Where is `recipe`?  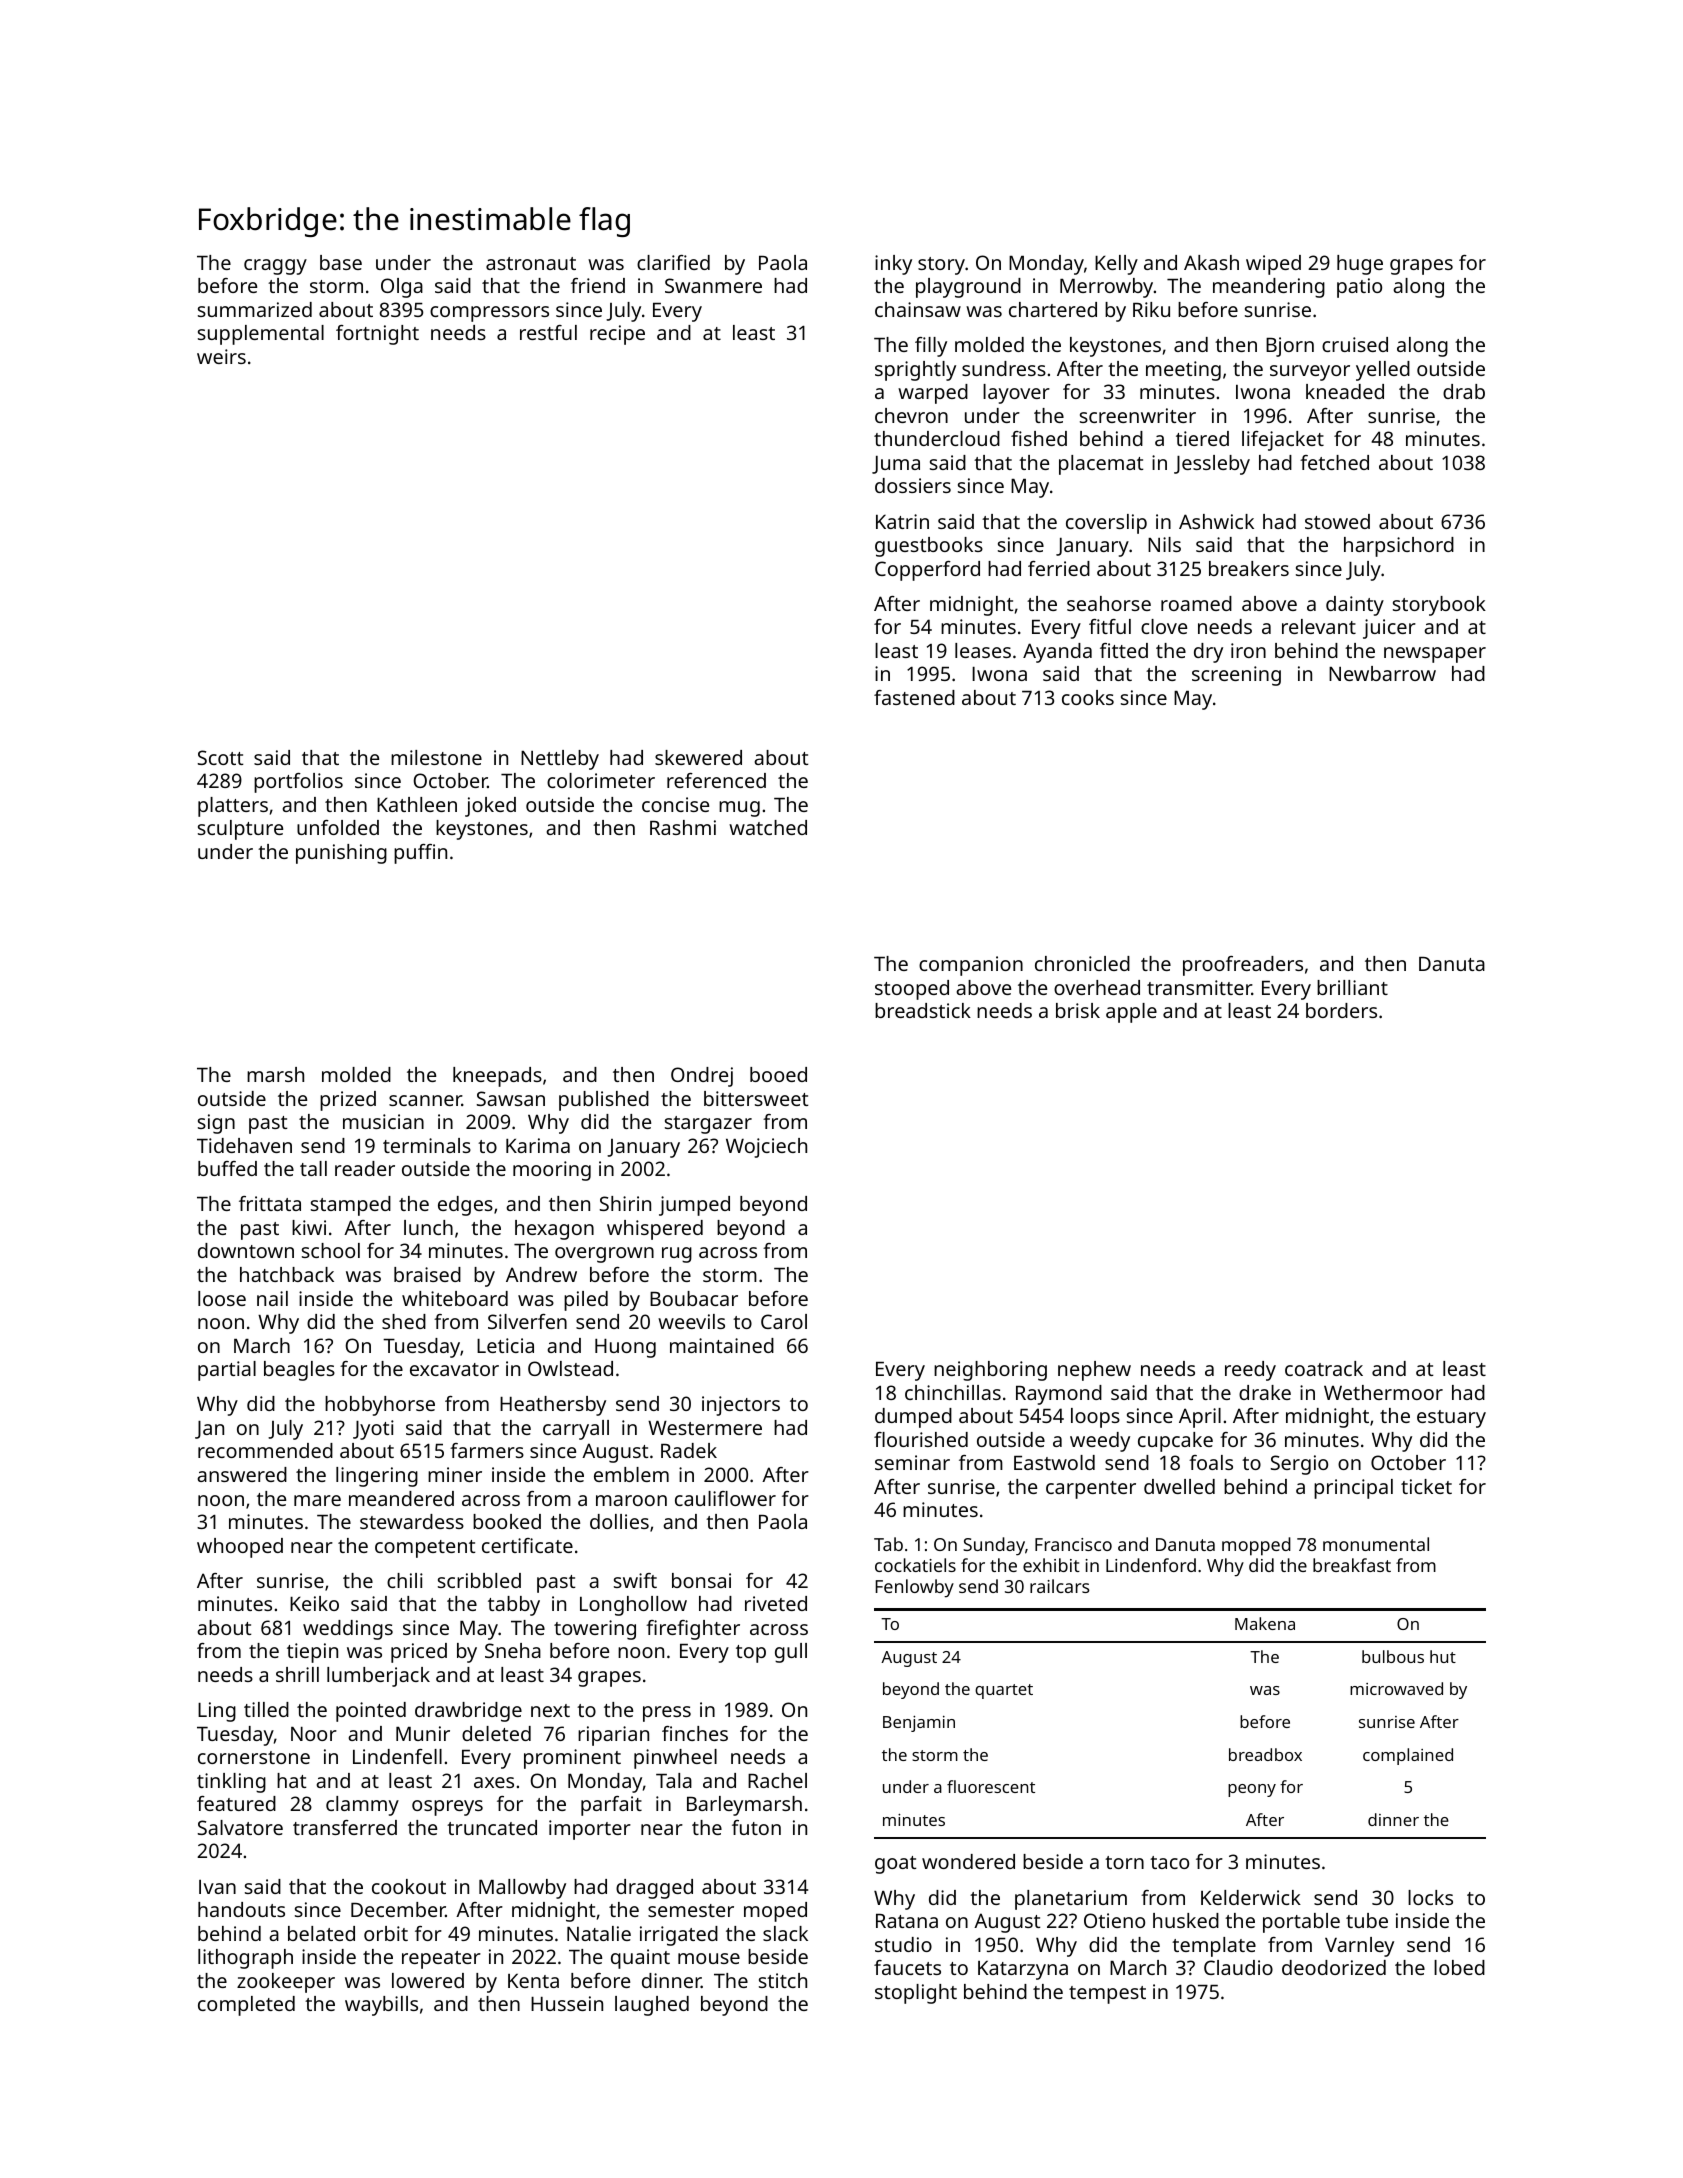 recipe is located at coordinates (617, 335).
